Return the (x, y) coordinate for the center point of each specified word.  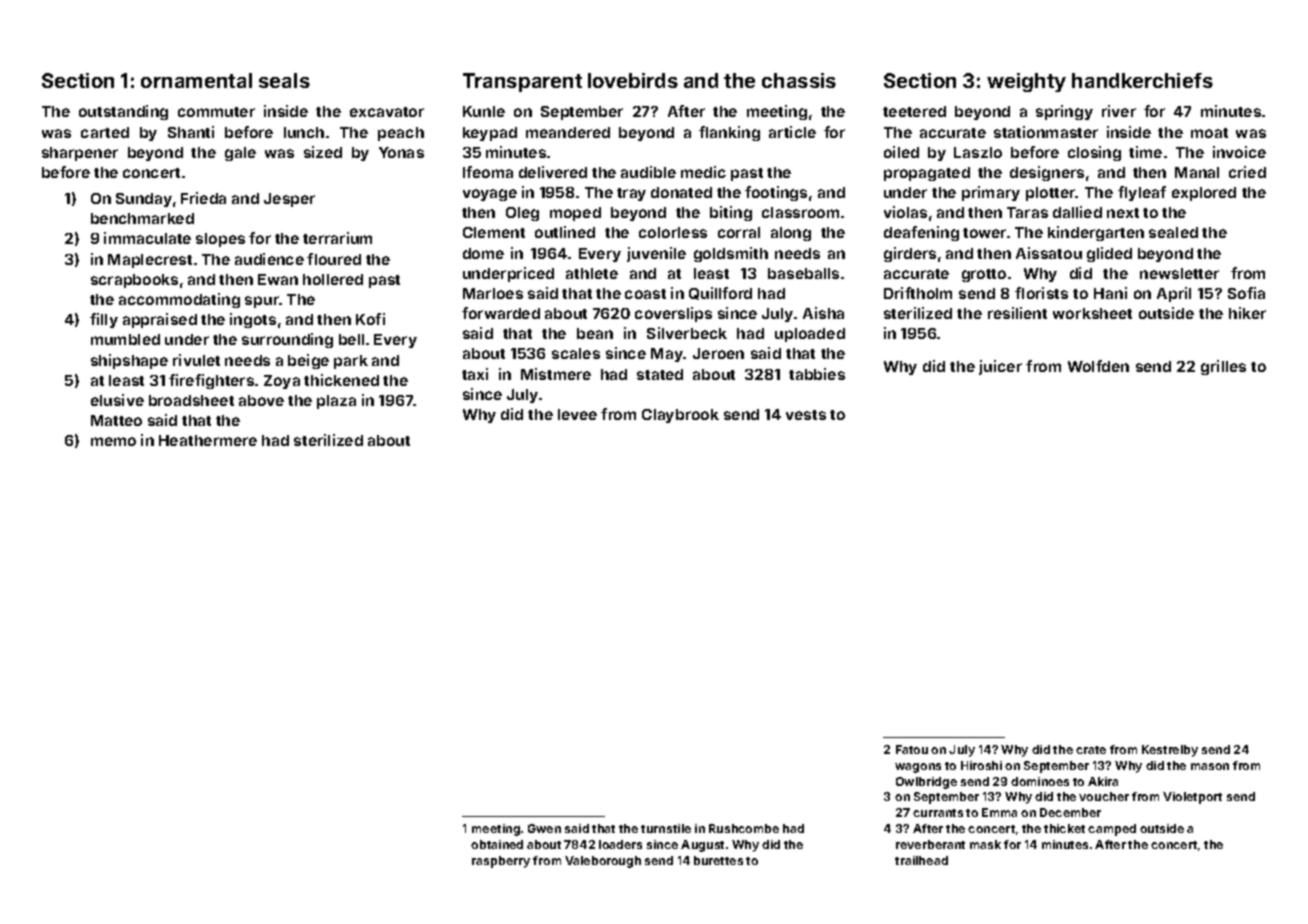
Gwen (544, 828)
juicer (1000, 367)
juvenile (656, 254)
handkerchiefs (1142, 80)
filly (104, 320)
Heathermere (208, 440)
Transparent (522, 82)
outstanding (123, 112)
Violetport (1192, 798)
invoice (1239, 152)
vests (806, 415)
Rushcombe (744, 828)
